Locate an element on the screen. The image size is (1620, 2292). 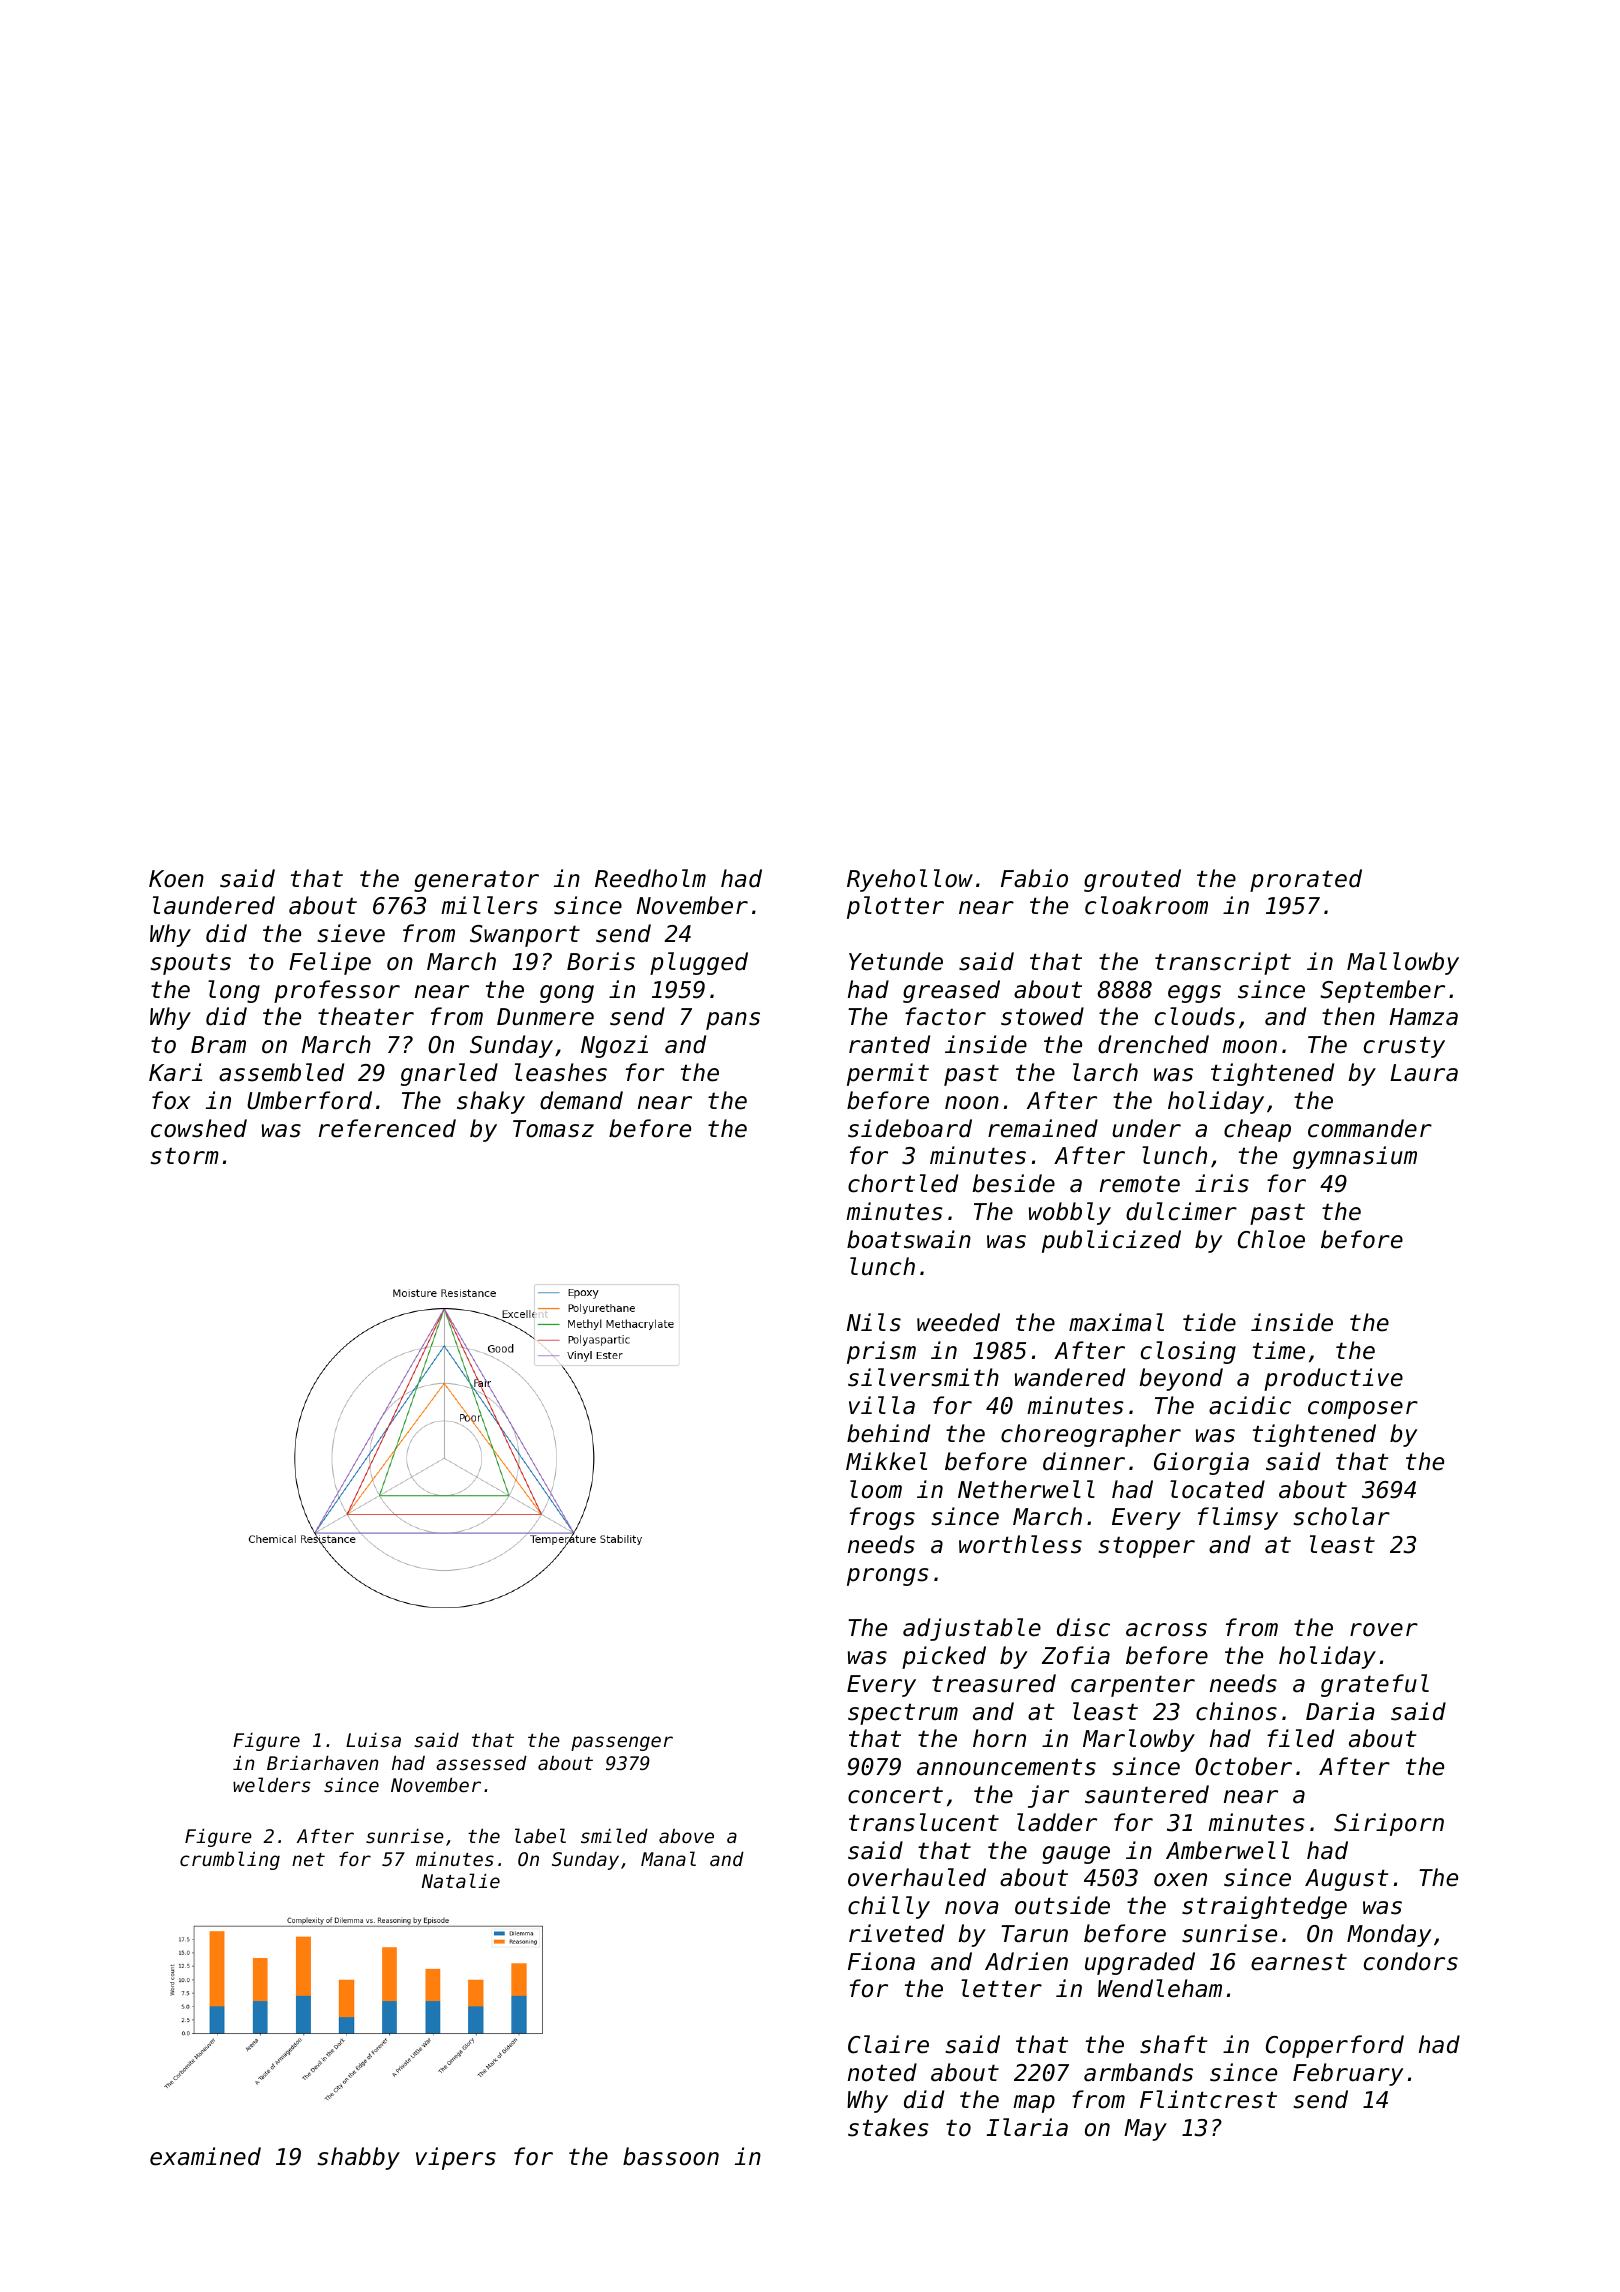
Laura is located at coordinates (1424, 1073).
